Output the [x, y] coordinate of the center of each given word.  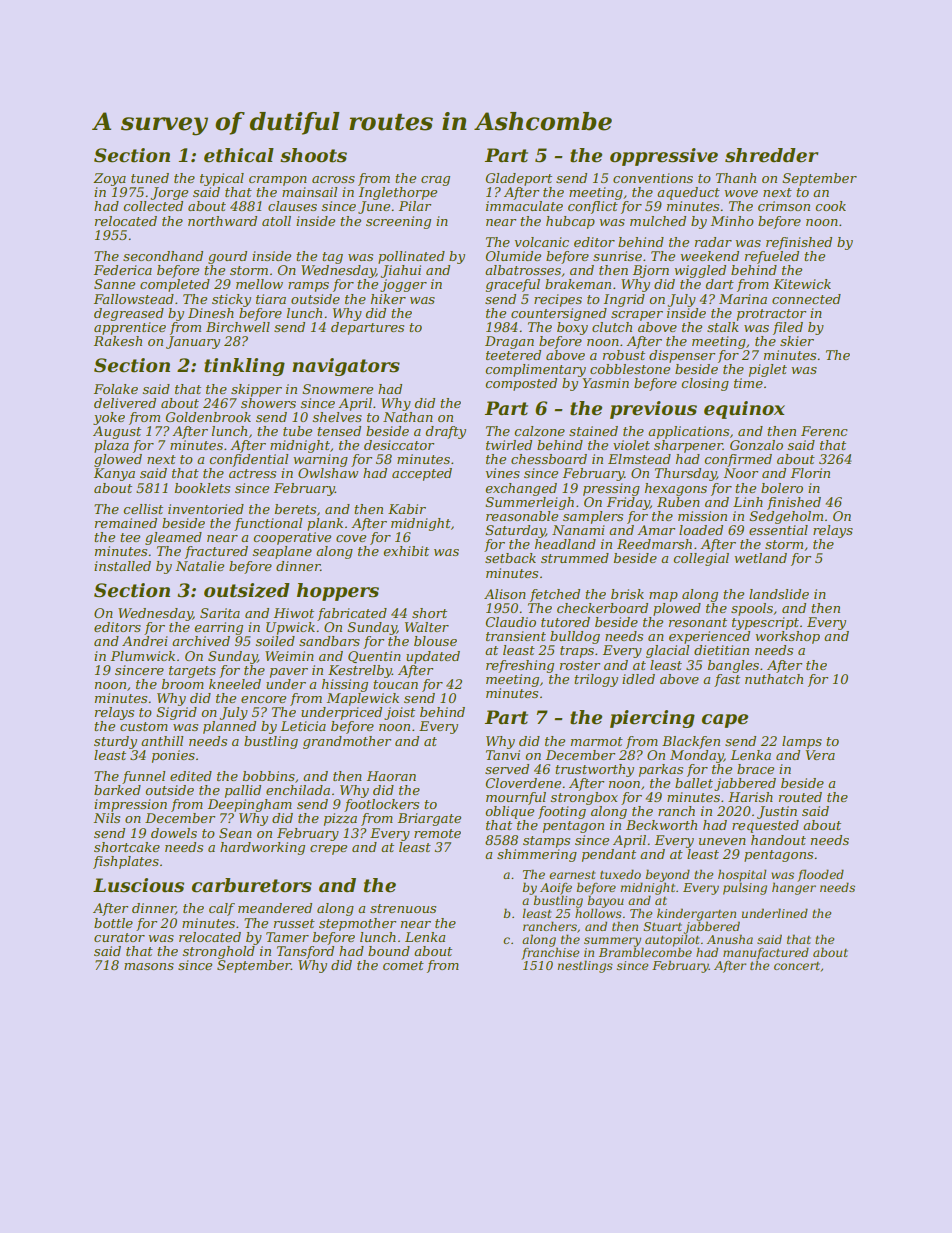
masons [149, 966]
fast [727, 680]
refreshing [520, 666]
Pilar [415, 206]
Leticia [303, 726]
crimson [784, 206]
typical [222, 179]
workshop [787, 637]
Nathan [408, 417]
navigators [346, 367]
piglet [768, 370]
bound [389, 951]
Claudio [510, 622]
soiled [275, 641]
